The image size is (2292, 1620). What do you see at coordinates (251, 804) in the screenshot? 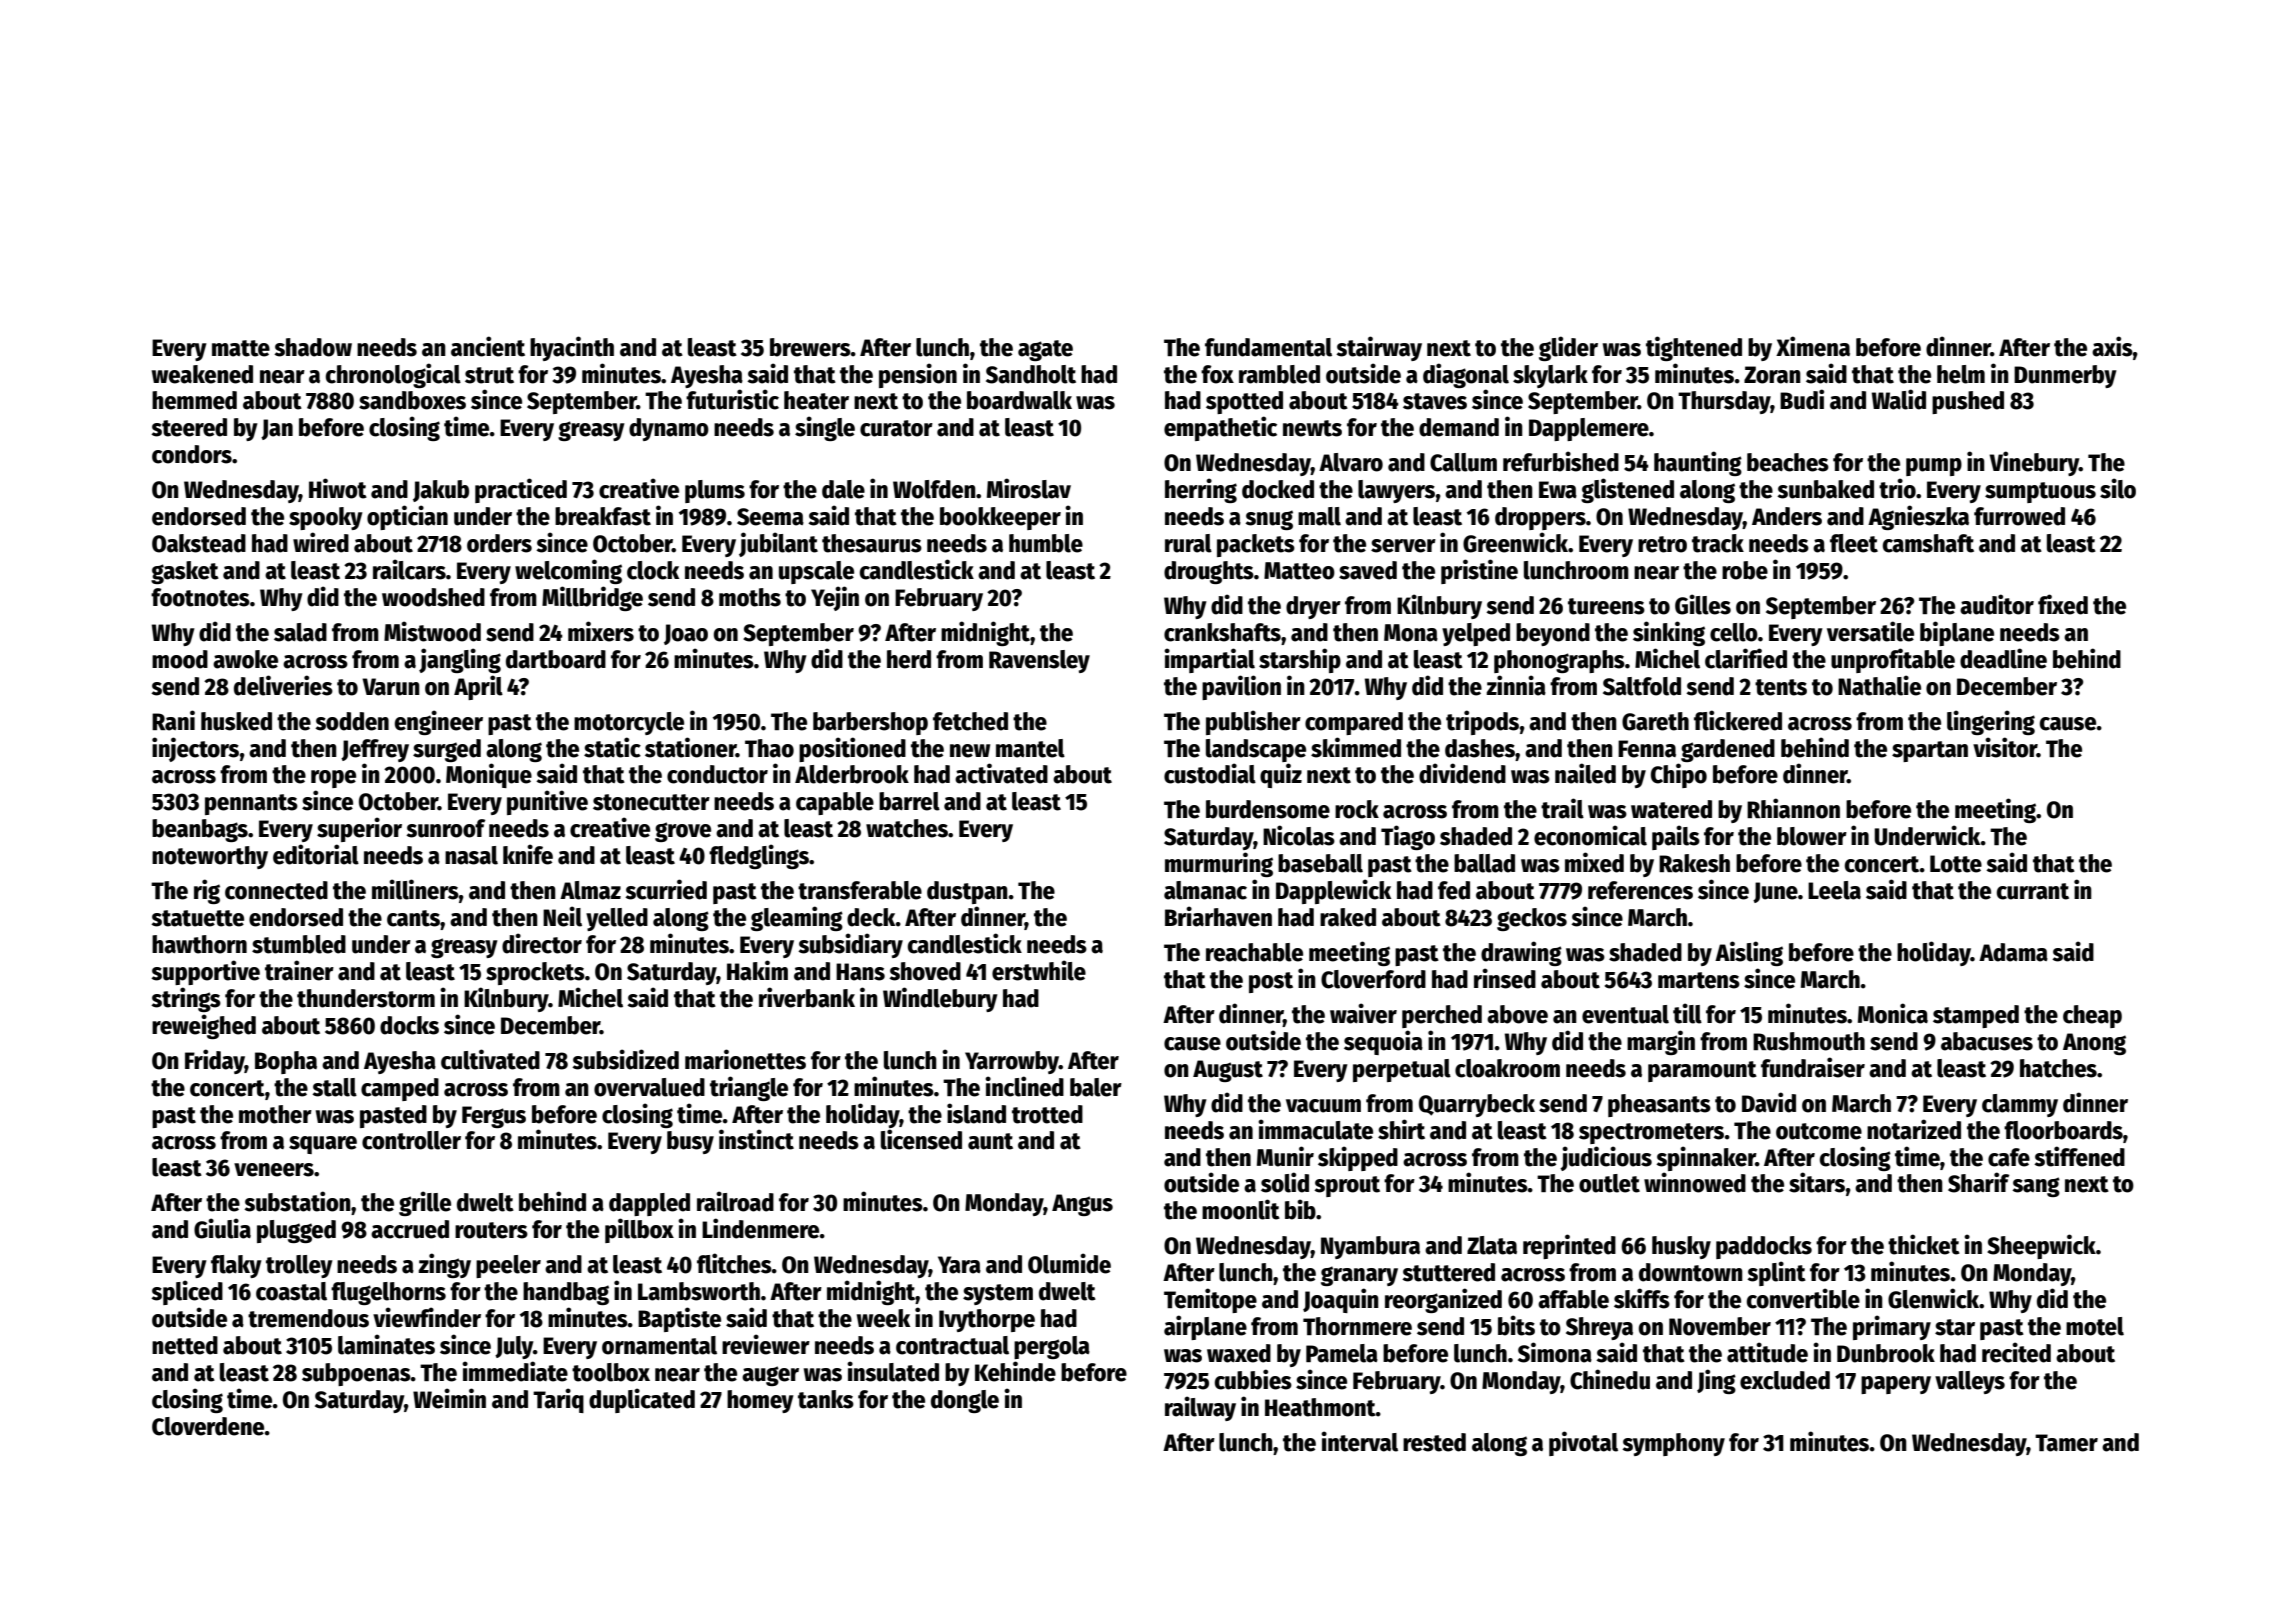
I see `pennants` at bounding box center [251, 804].
